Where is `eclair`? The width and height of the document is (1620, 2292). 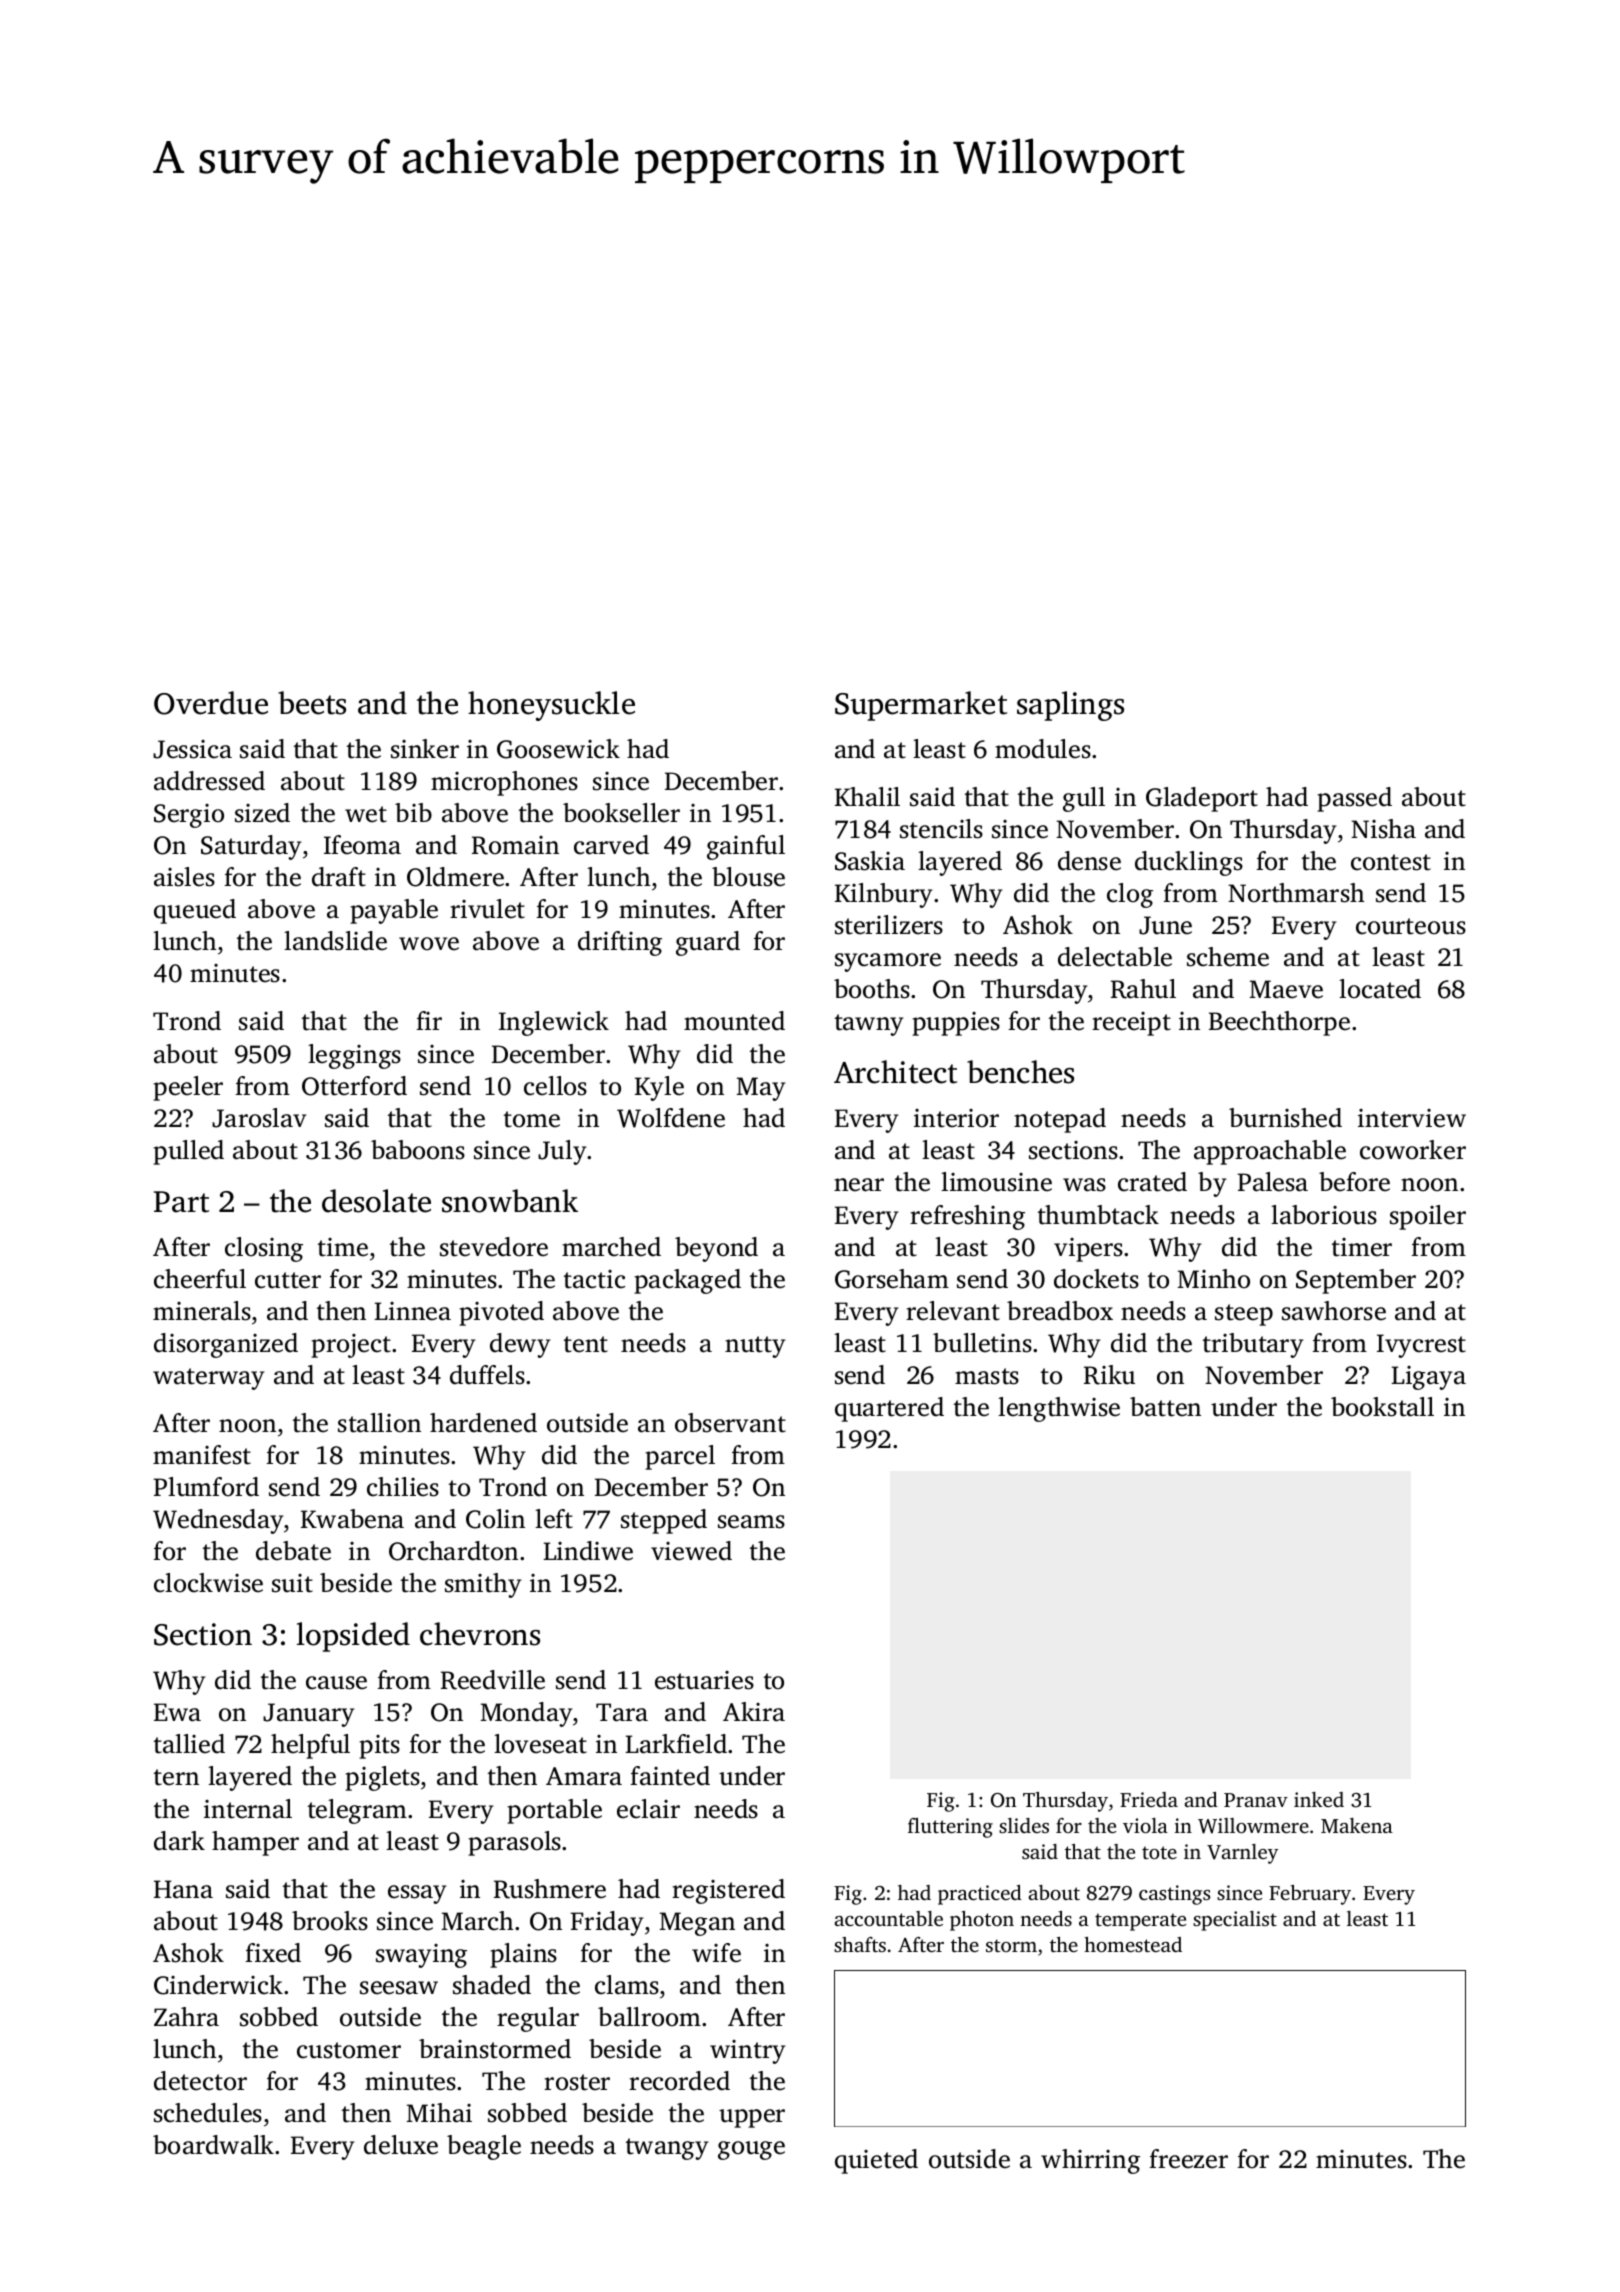
eclair is located at coordinates (648, 1809).
